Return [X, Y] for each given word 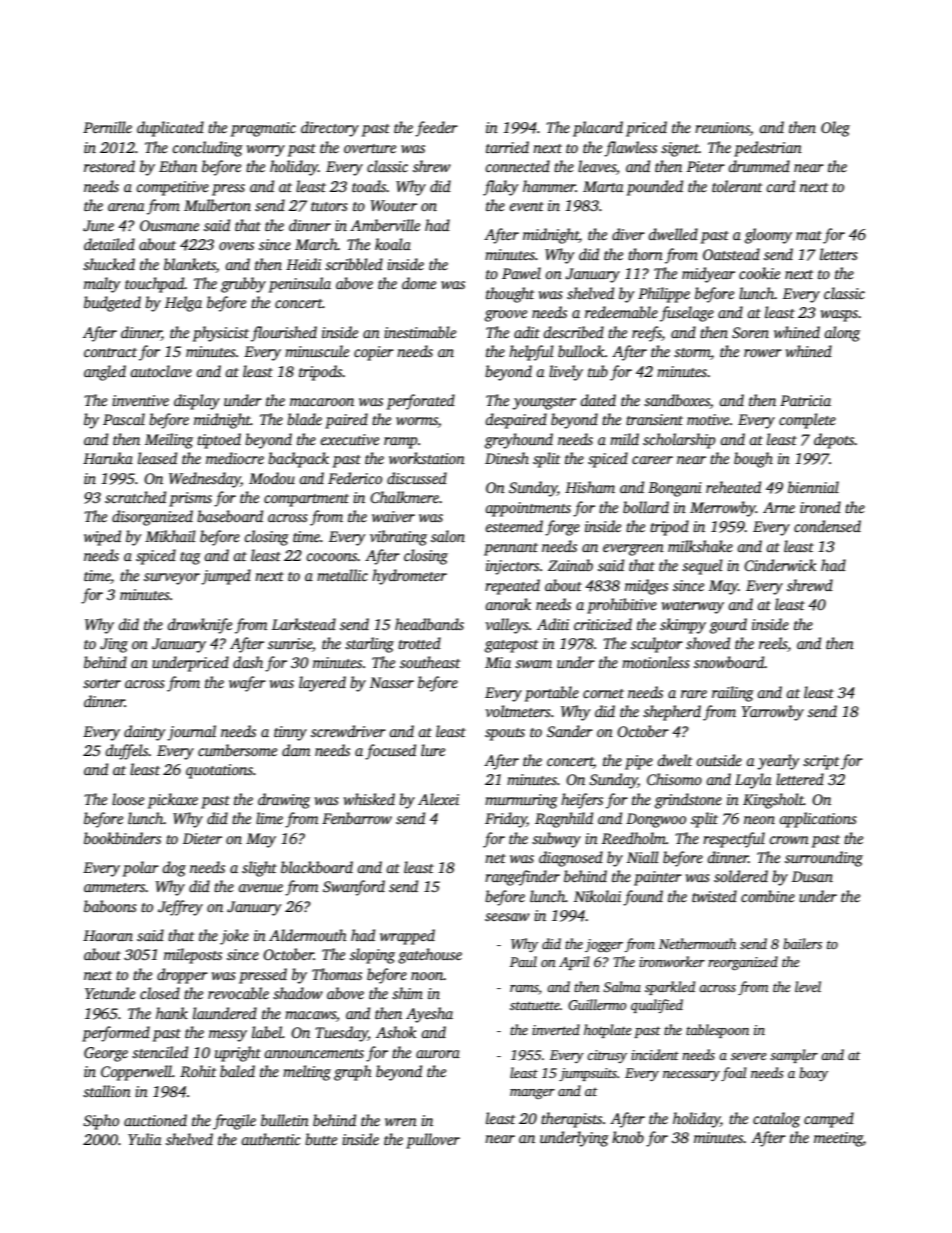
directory [330, 129]
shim [407, 993]
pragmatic [263, 129]
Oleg [835, 129]
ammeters [115, 887]
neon [759, 820]
